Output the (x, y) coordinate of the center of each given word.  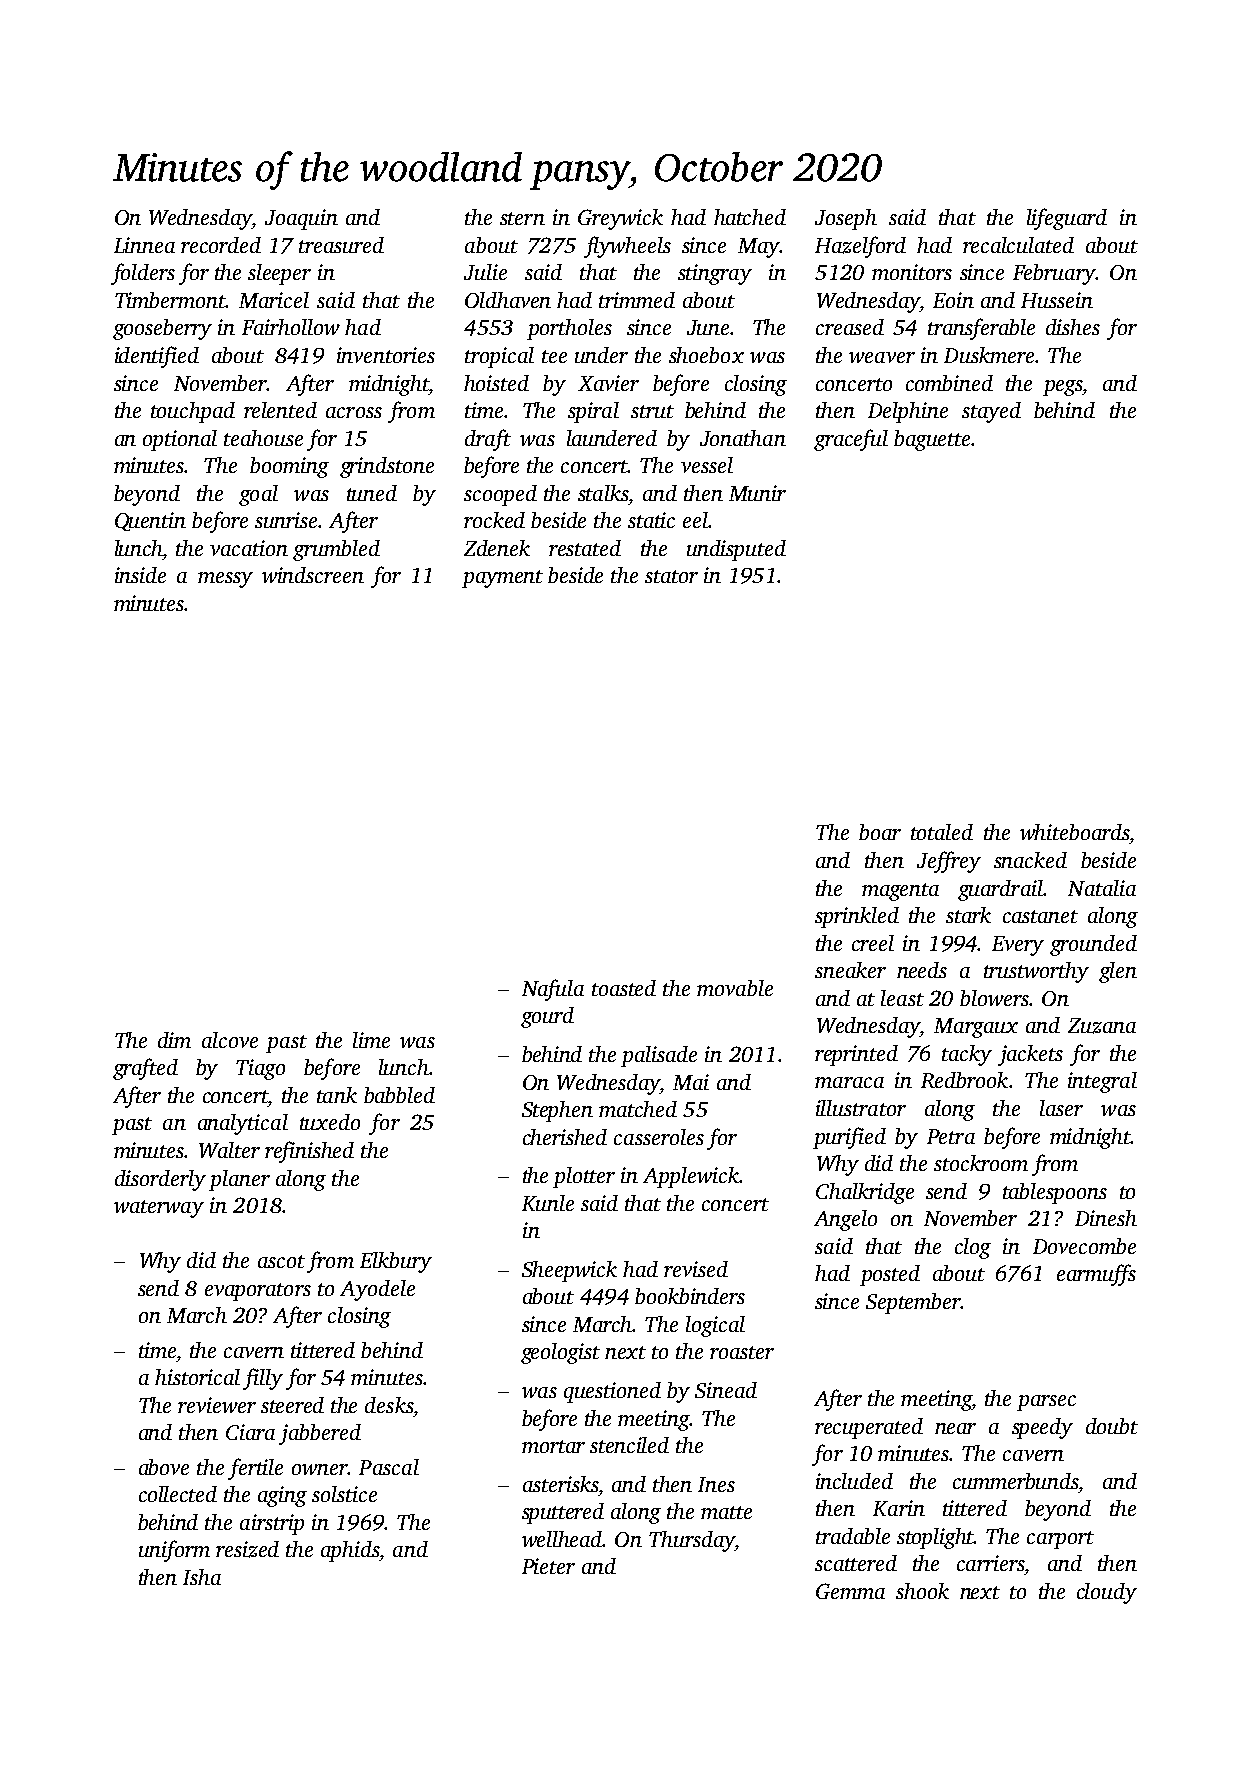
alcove (230, 1040)
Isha (202, 1577)
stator (671, 576)
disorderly (160, 1180)
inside (140, 575)
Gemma (850, 1591)
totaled (942, 832)
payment (502, 579)
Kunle (548, 1203)
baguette (932, 440)
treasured (341, 245)
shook (922, 1591)
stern (522, 218)
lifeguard (1067, 219)
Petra (951, 1136)
